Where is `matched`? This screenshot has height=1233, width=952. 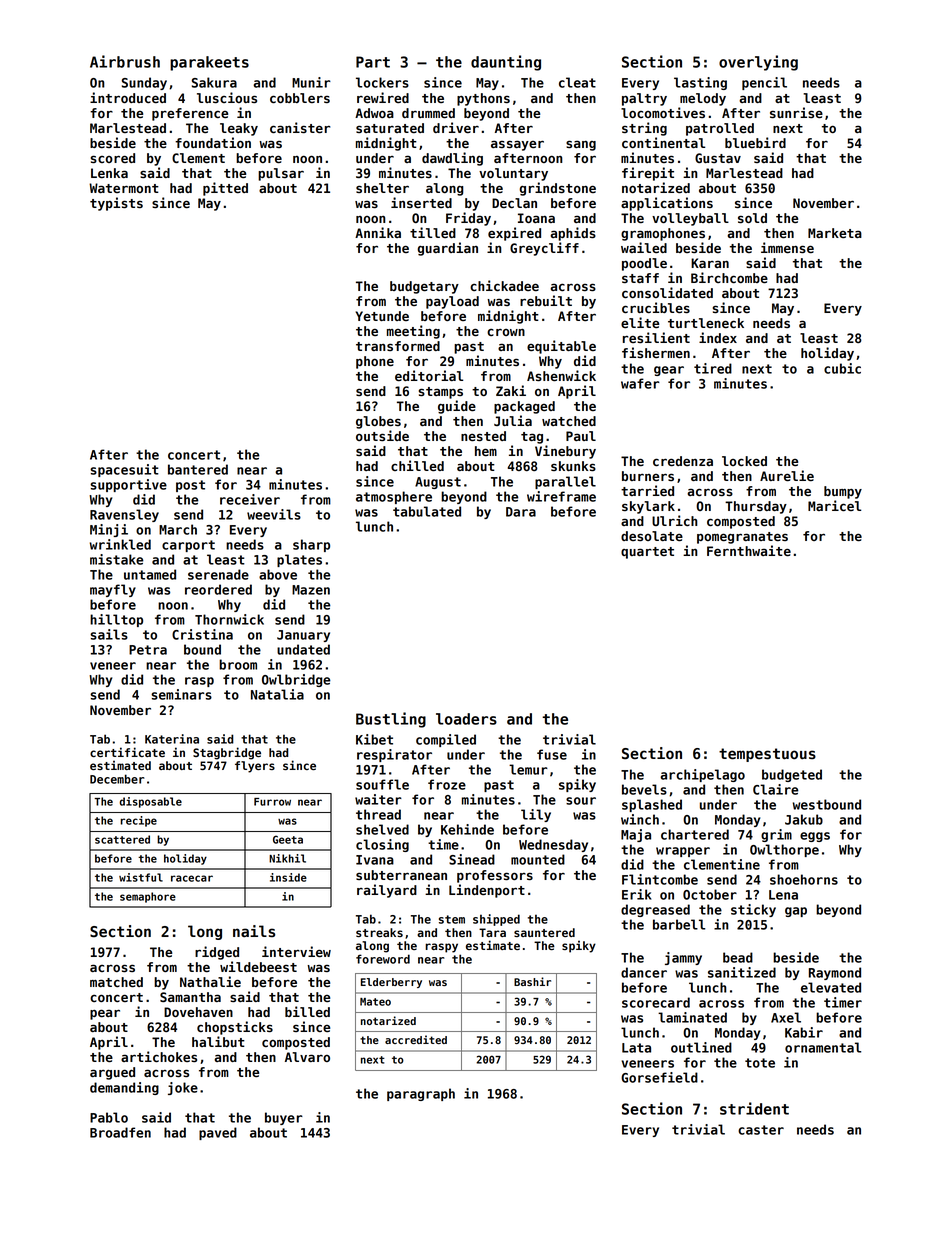
matched is located at coordinates (116, 982).
